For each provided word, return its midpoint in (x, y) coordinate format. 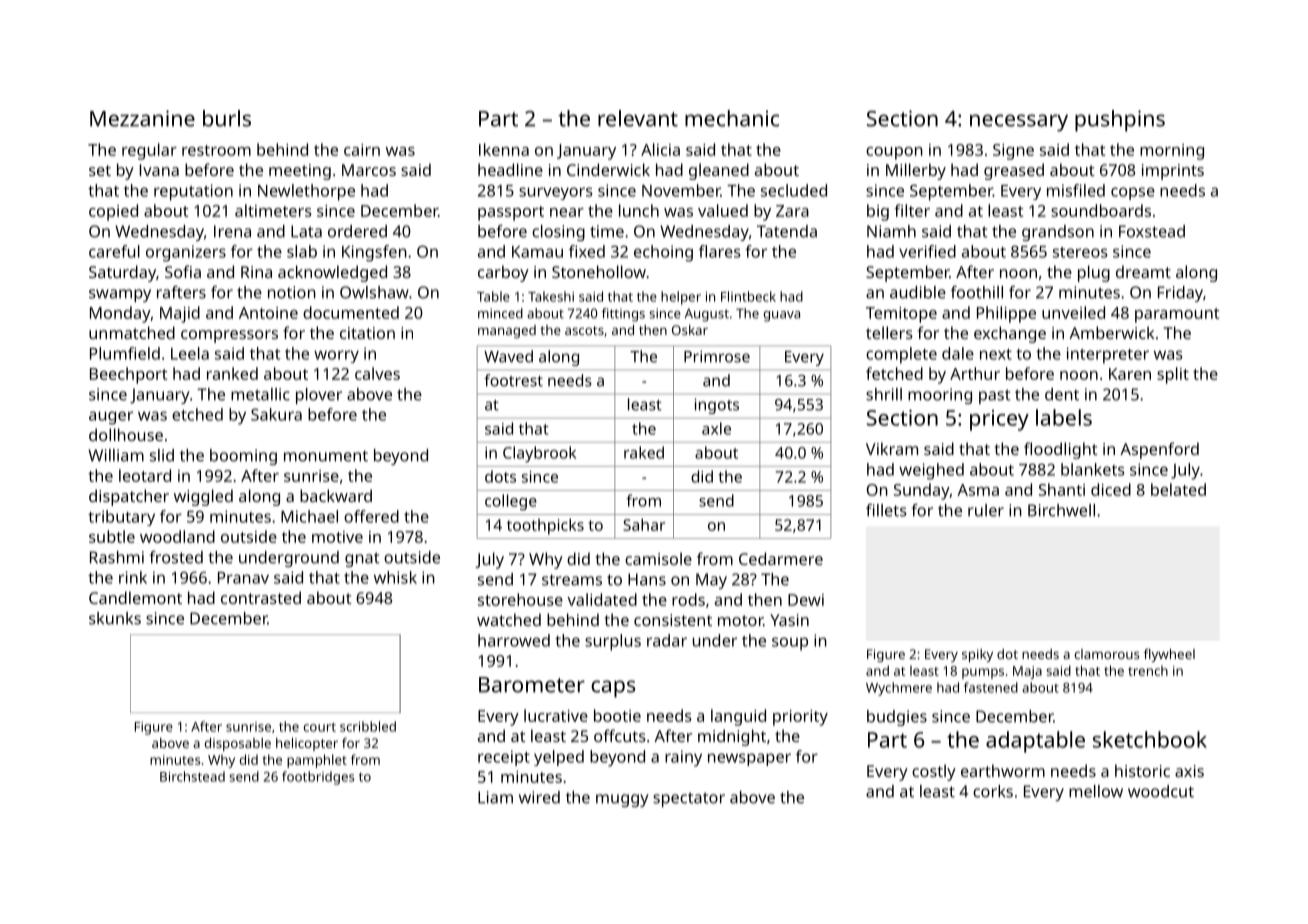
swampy (120, 295)
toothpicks (545, 526)
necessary (1019, 123)
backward (336, 495)
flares (719, 251)
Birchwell (1061, 510)
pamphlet (317, 761)
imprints (1173, 172)
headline (510, 169)
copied (113, 212)
